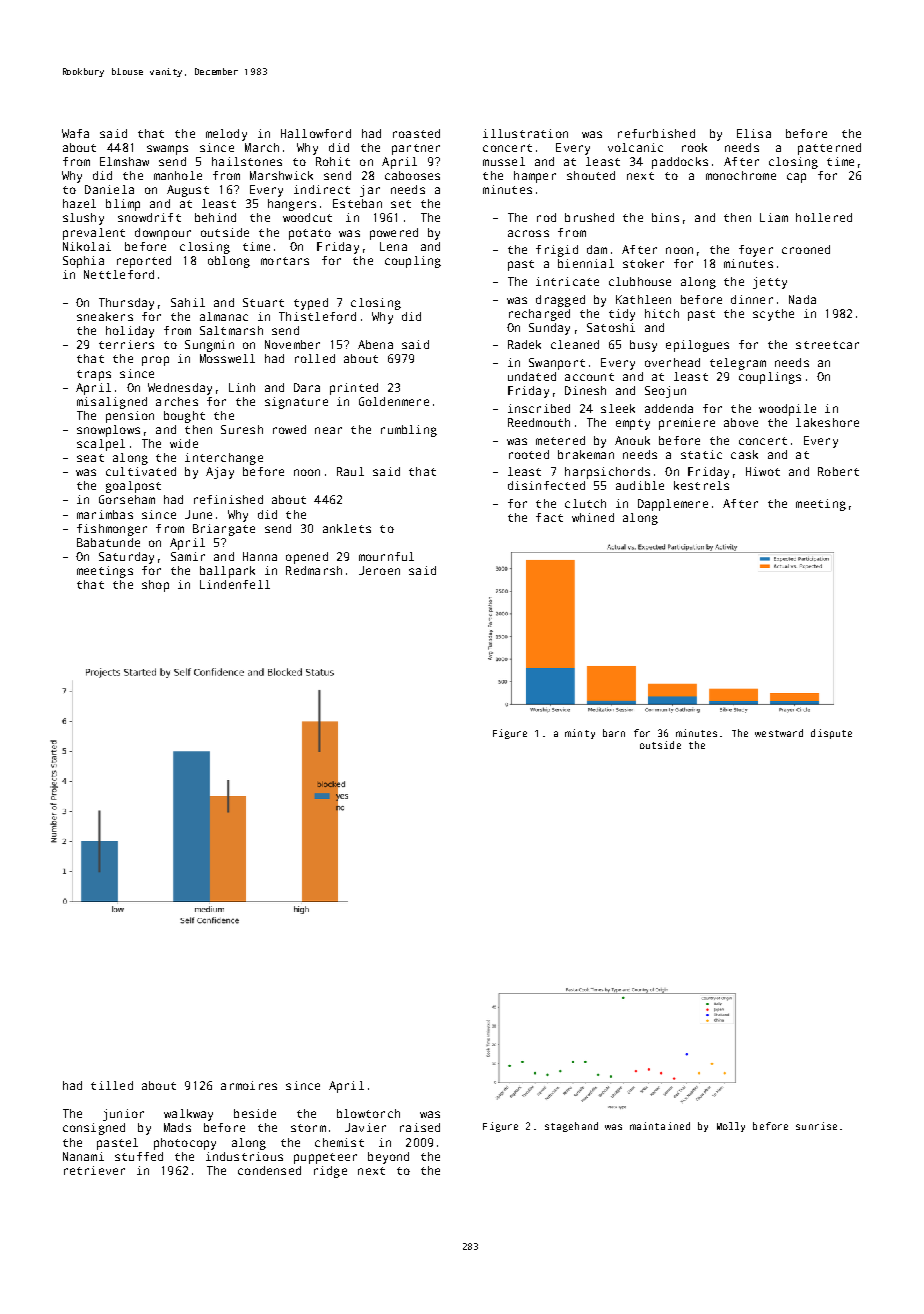  I want to click on ridge, so click(330, 1172).
